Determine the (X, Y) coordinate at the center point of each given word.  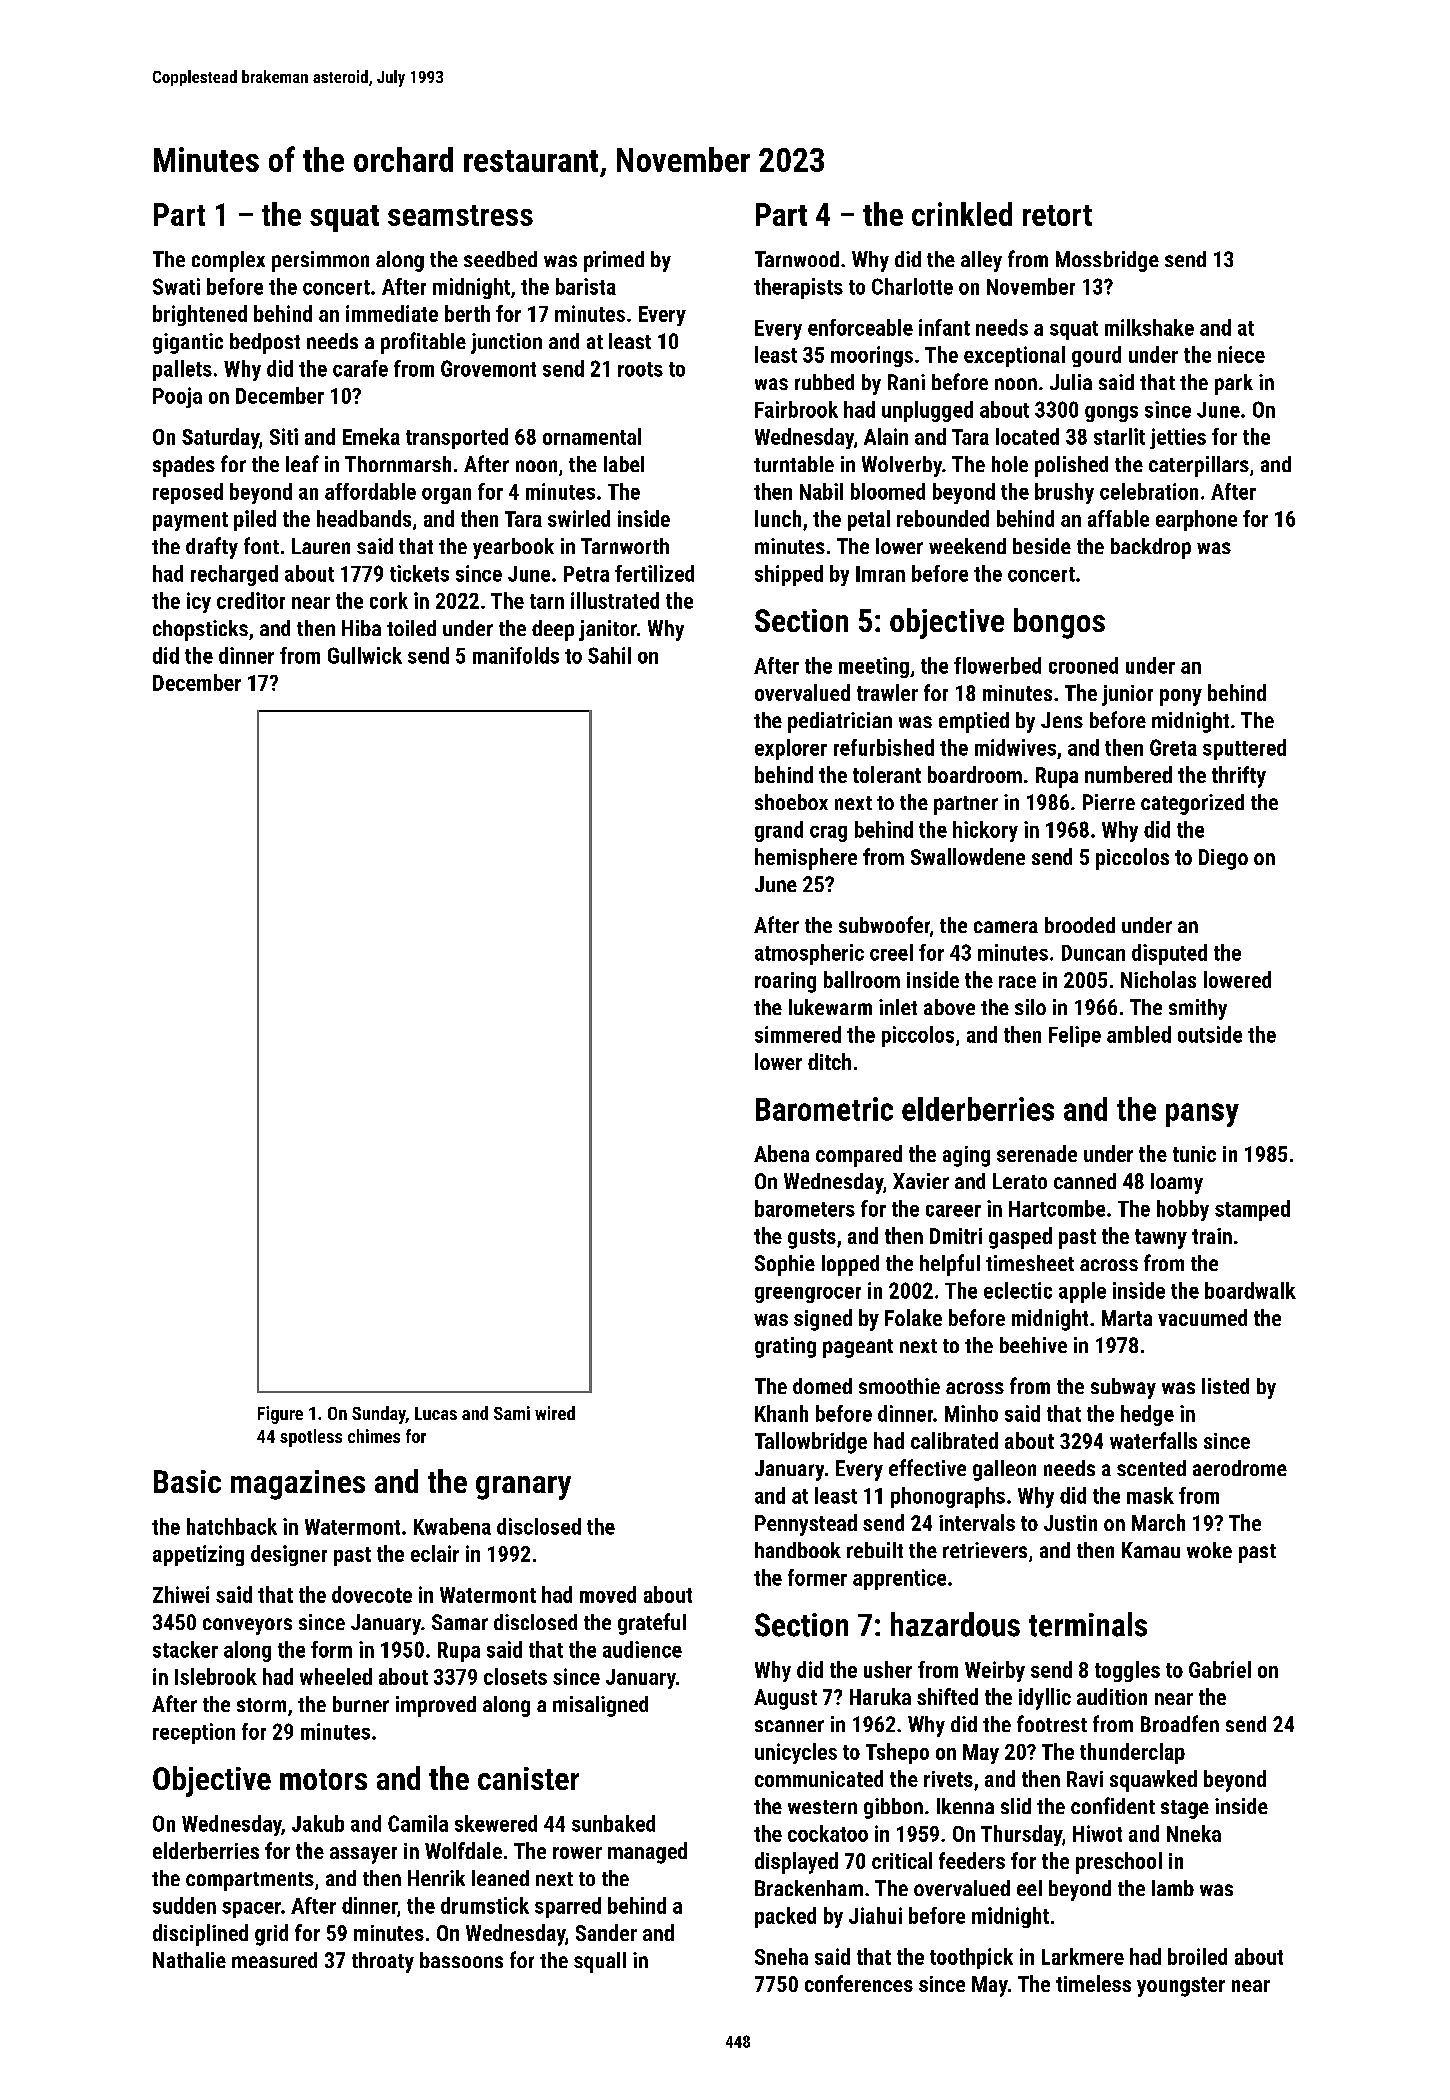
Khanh (781, 1413)
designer (289, 1555)
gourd (1096, 356)
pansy (1202, 1115)
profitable (423, 343)
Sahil (609, 655)
